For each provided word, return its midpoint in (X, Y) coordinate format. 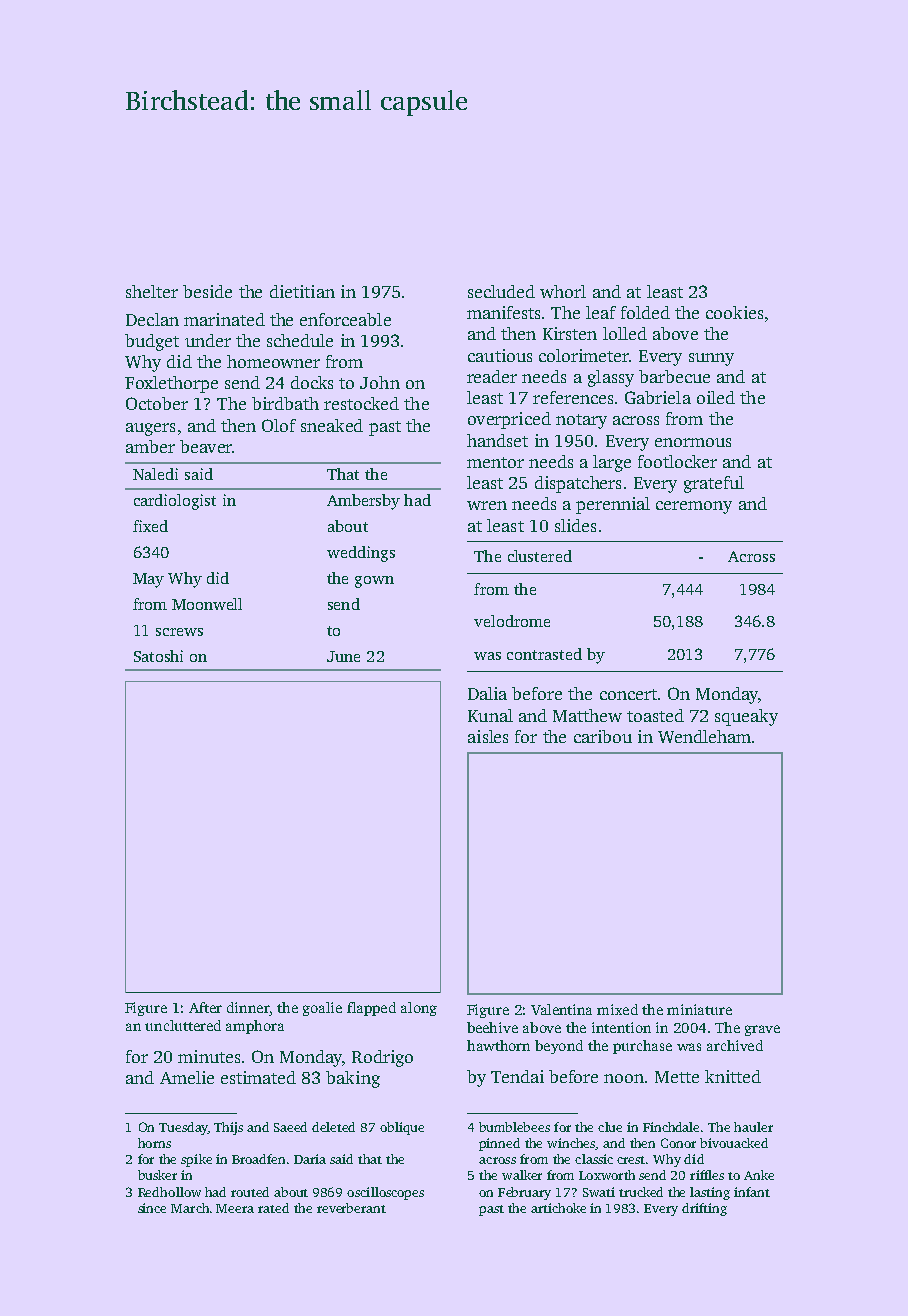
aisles (488, 736)
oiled (716, 397)
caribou (603, 736)
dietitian (302, 291)
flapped (371, 1009)
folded (645, 312)
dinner (248, 1007)
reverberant (351, 1208)
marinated (224, 319)
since (152, 1208)
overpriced (509, 420)
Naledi (155, 474)
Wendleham (704, 736)
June (343, 656)
